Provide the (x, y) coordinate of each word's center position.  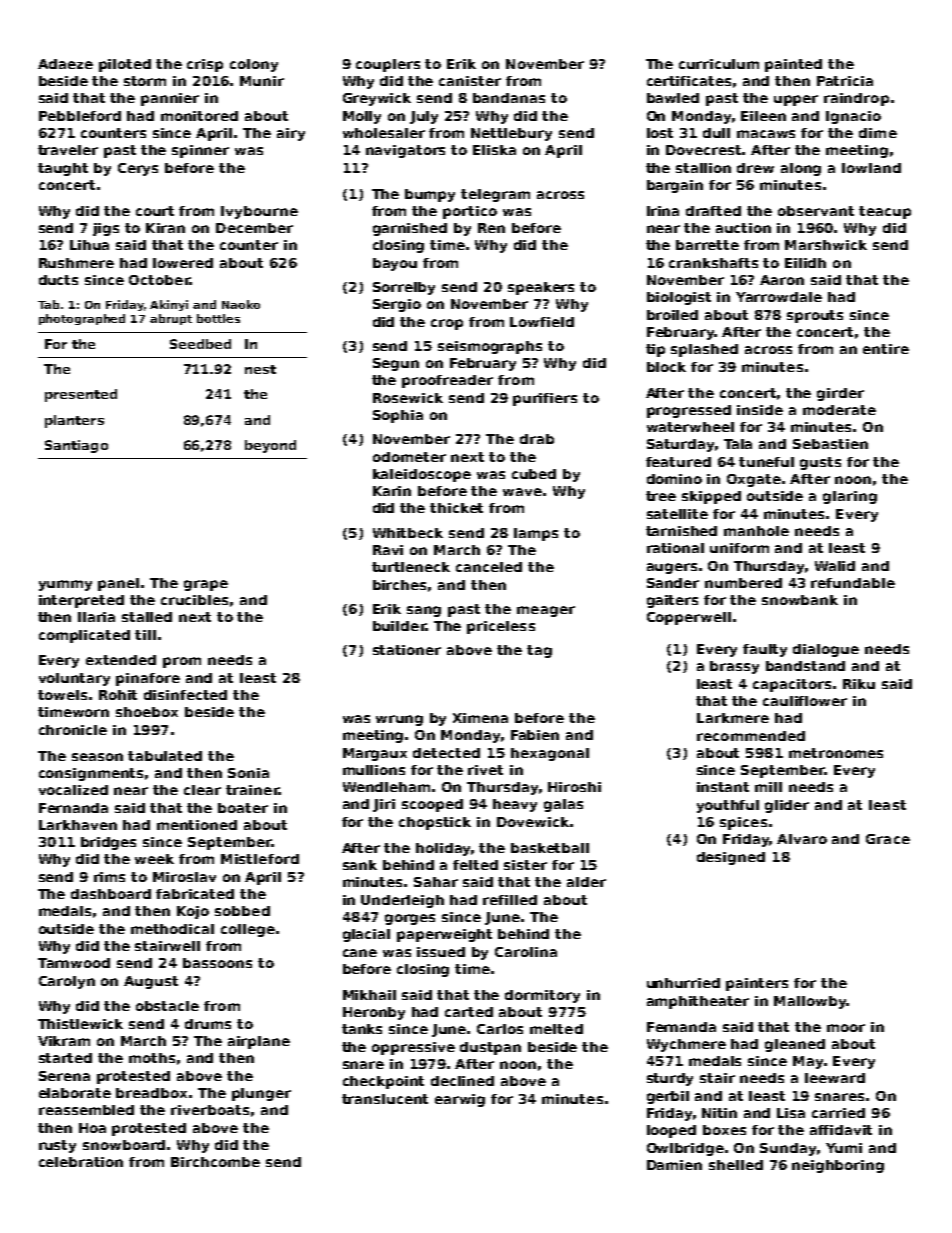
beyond (270, 446)
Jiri (384, 805)
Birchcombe (215, 1162)
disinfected (185, 695)
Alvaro (802, 839)
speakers (541, 288)
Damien (674, 1165)
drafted (713, 211)
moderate (839, 410)
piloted (125, 65)
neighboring (838, 1166)
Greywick (377, 99)
